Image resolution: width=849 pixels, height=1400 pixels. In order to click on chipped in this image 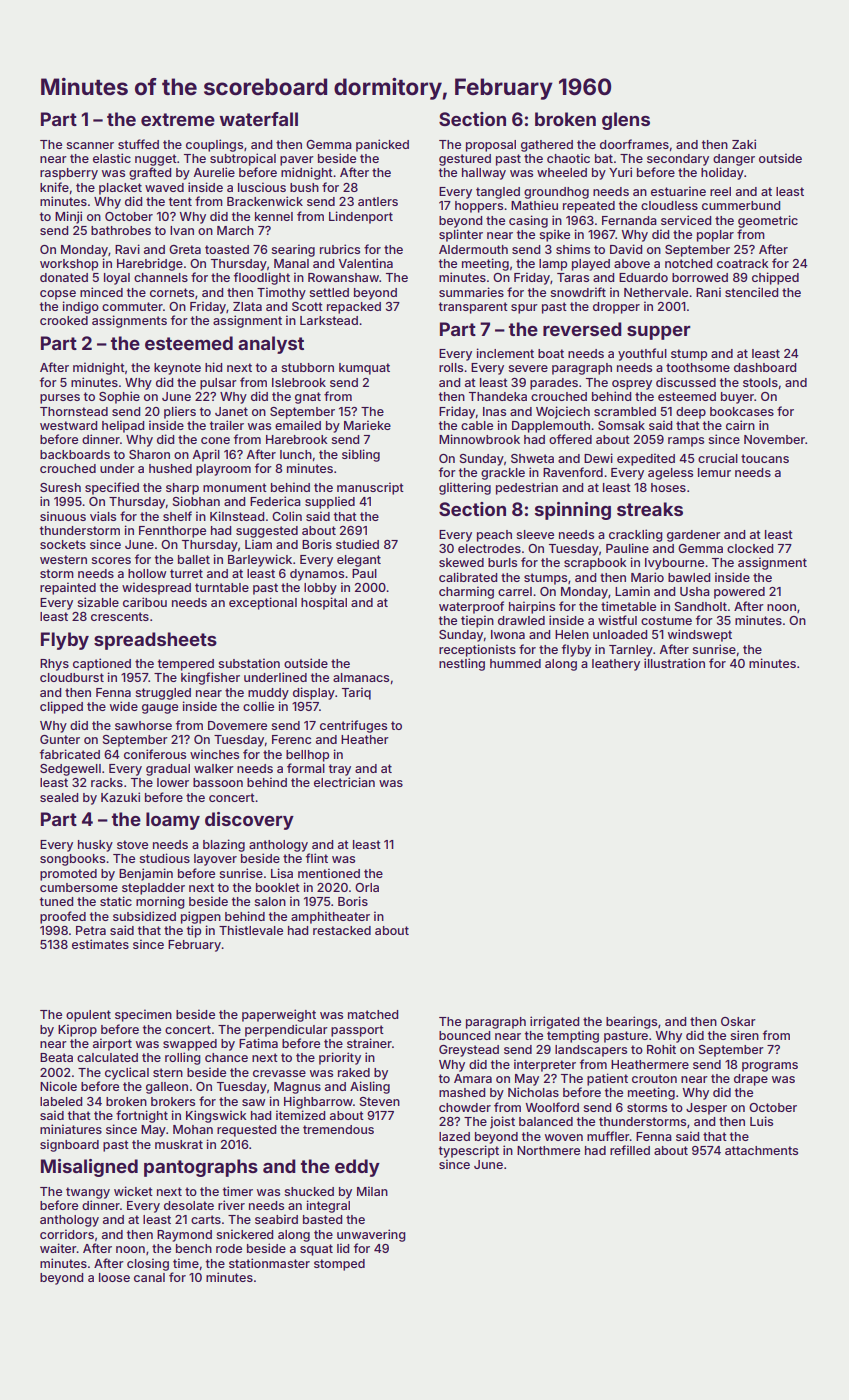, I will do `click(775, 278)`.
